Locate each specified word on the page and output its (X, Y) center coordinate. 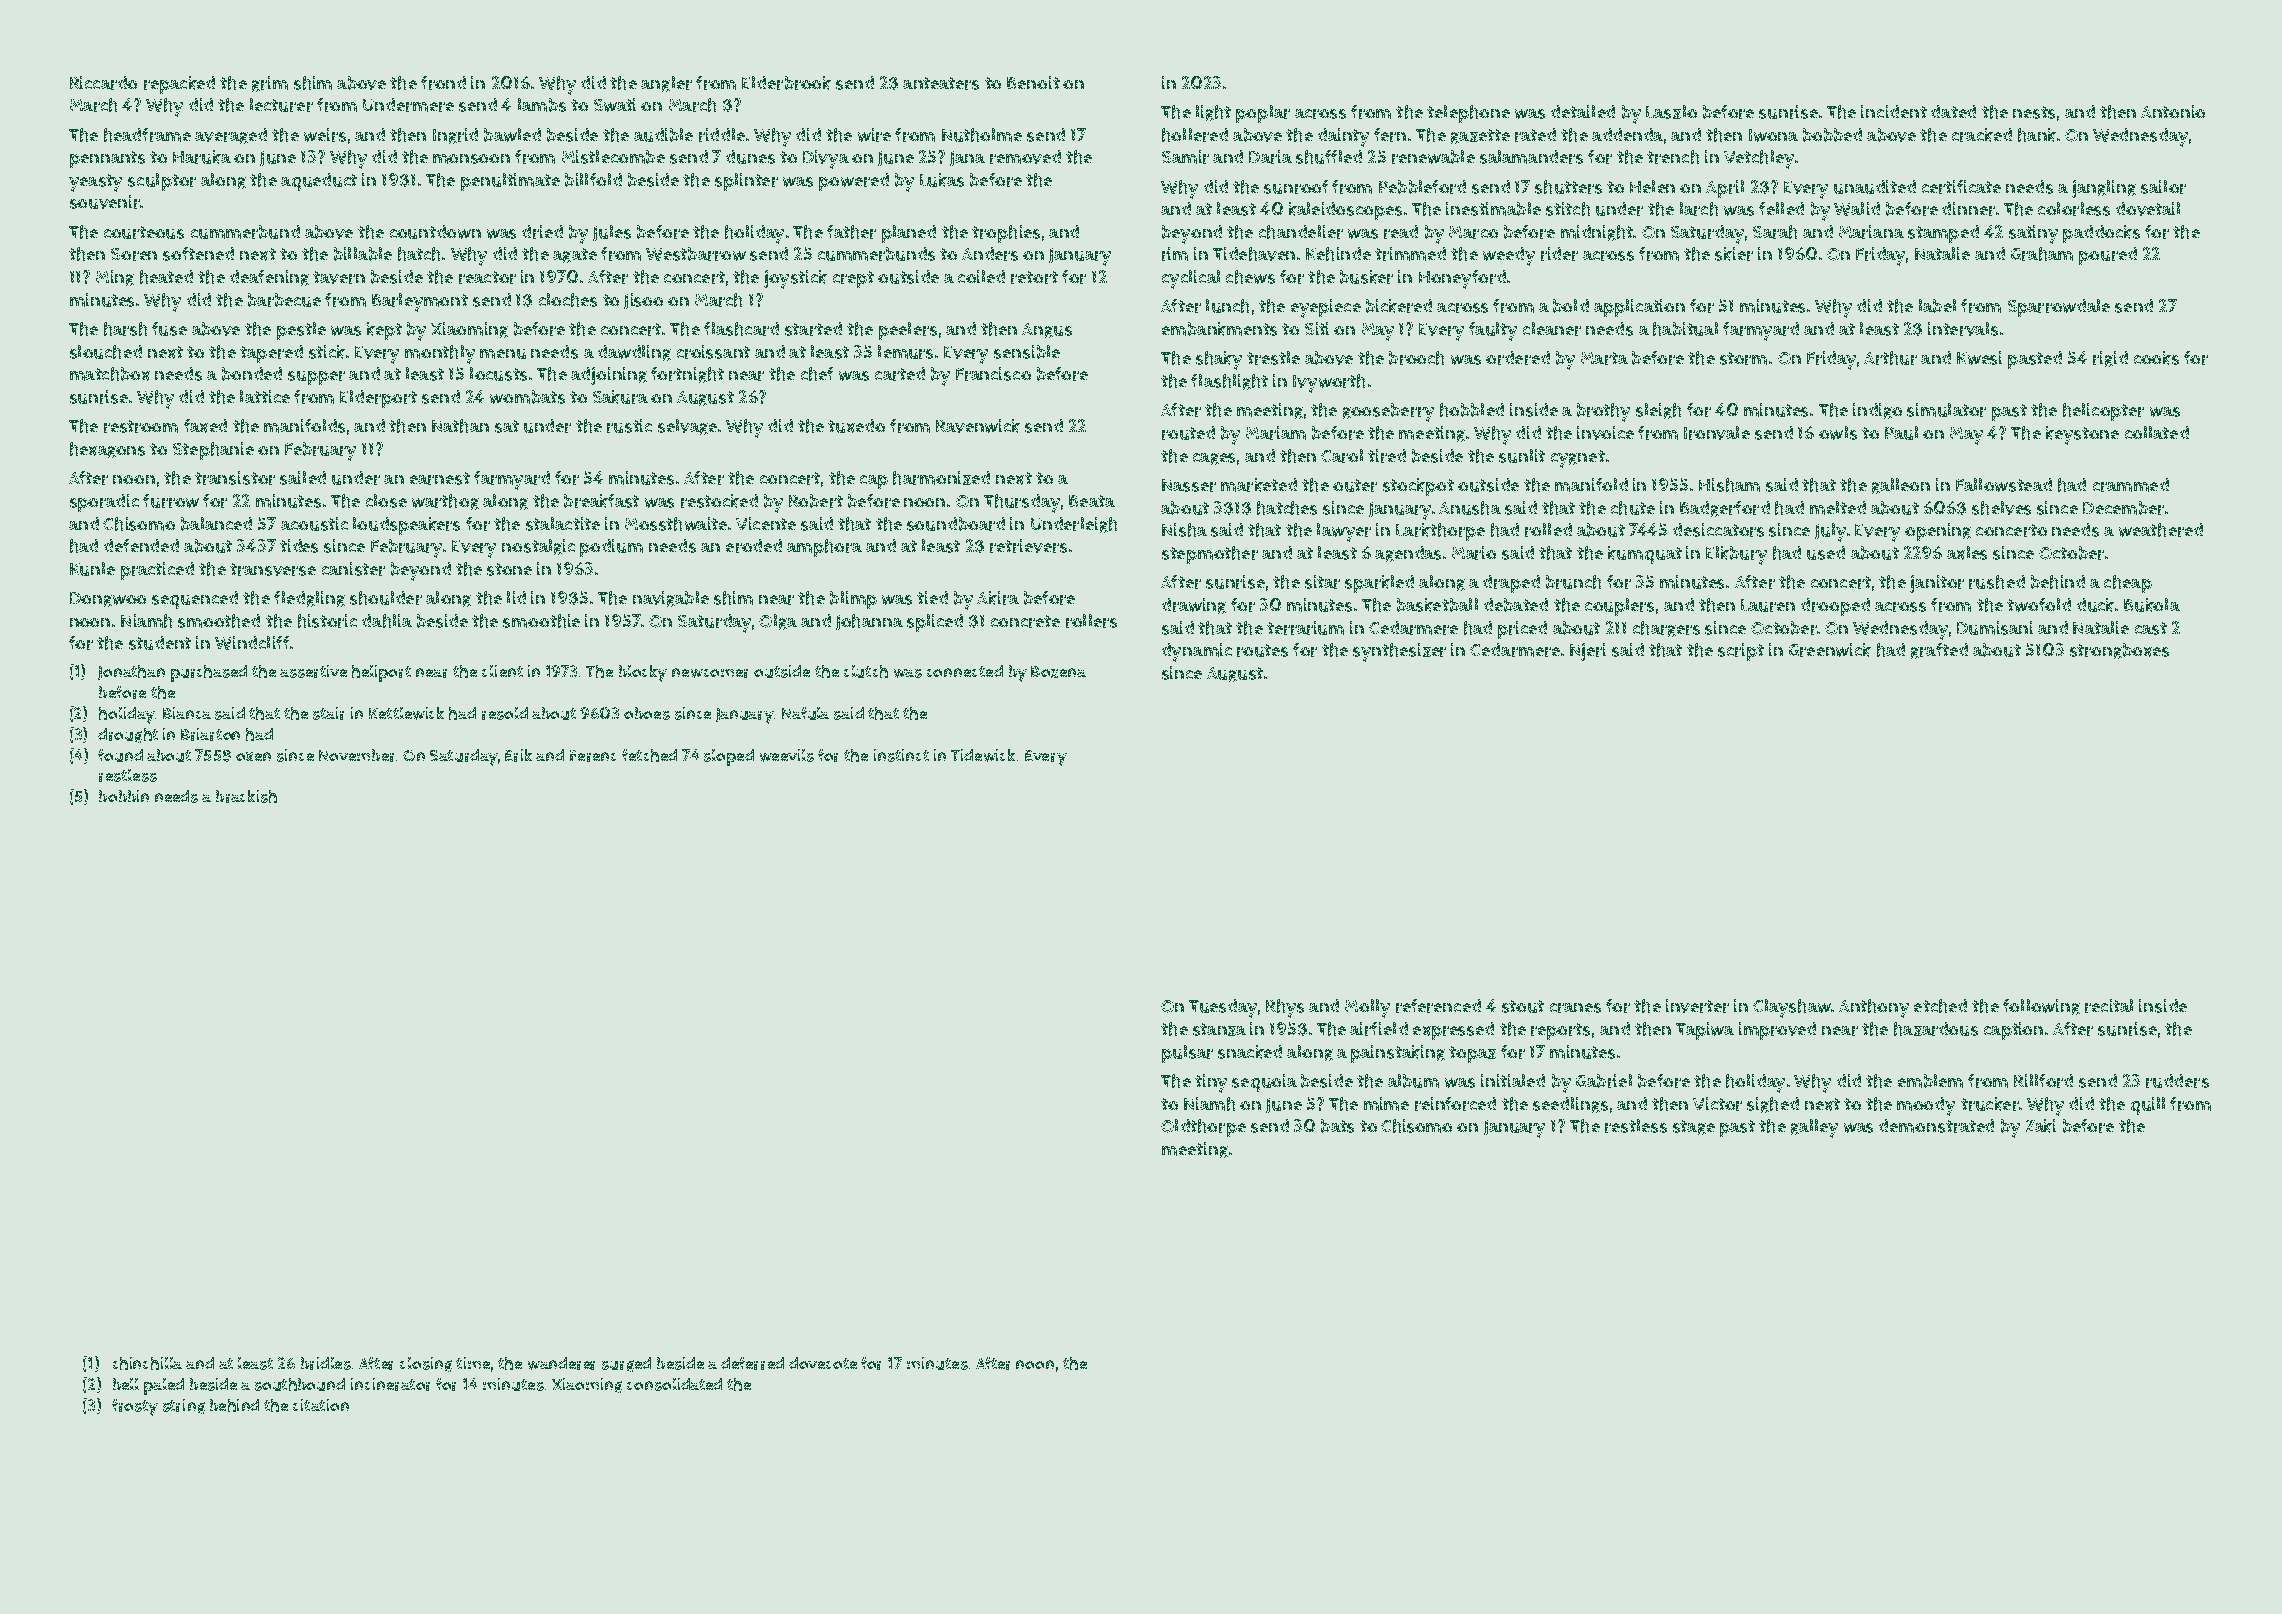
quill (2148, 1106)
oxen (253, 756)
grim (270, 84)
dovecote (823, 1363)
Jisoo (643, 301)
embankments (1219, 329)
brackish (246, 796)
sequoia (1264, 1083)
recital (2109, 1006)
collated (2157, 432)
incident (1894, 111)
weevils (787, 755)
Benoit (1033, 82)
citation (321, 1405)
